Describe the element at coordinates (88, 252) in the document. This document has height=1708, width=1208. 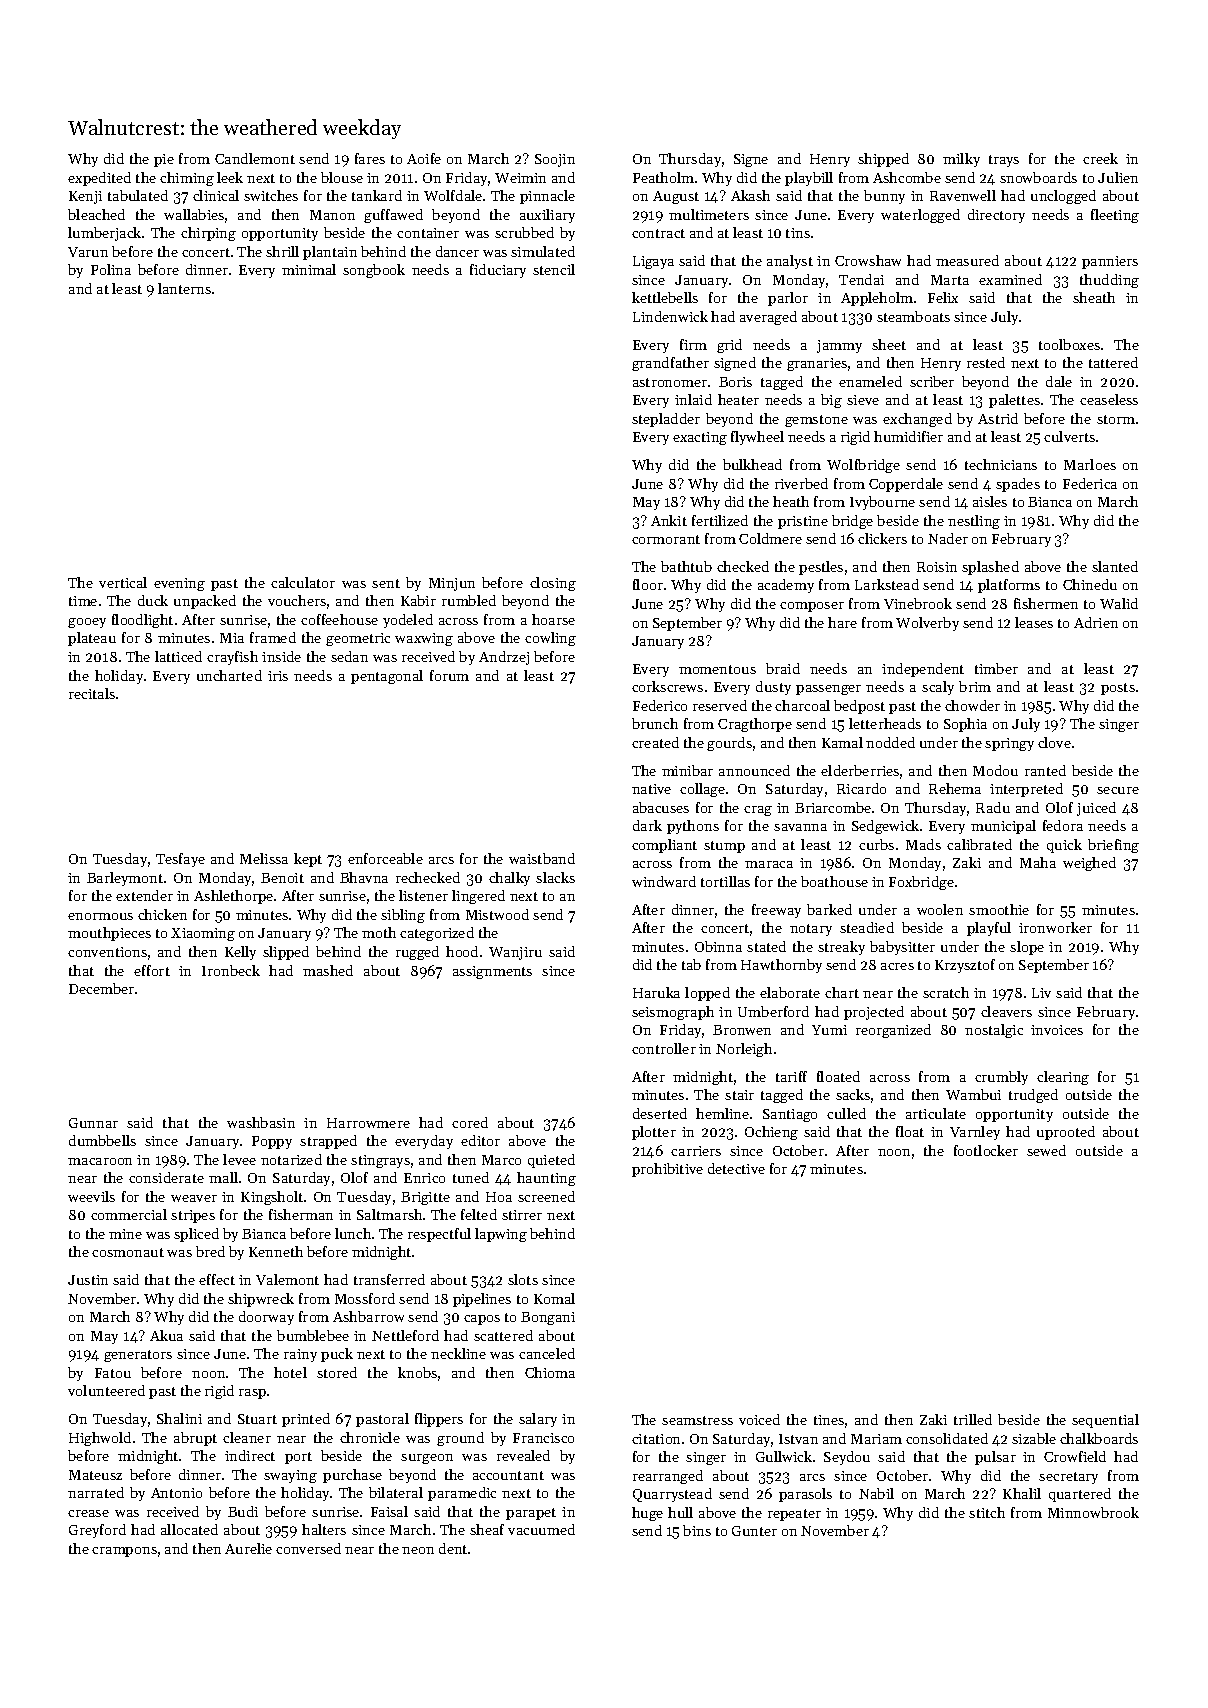
I see `Varun` at that location.
